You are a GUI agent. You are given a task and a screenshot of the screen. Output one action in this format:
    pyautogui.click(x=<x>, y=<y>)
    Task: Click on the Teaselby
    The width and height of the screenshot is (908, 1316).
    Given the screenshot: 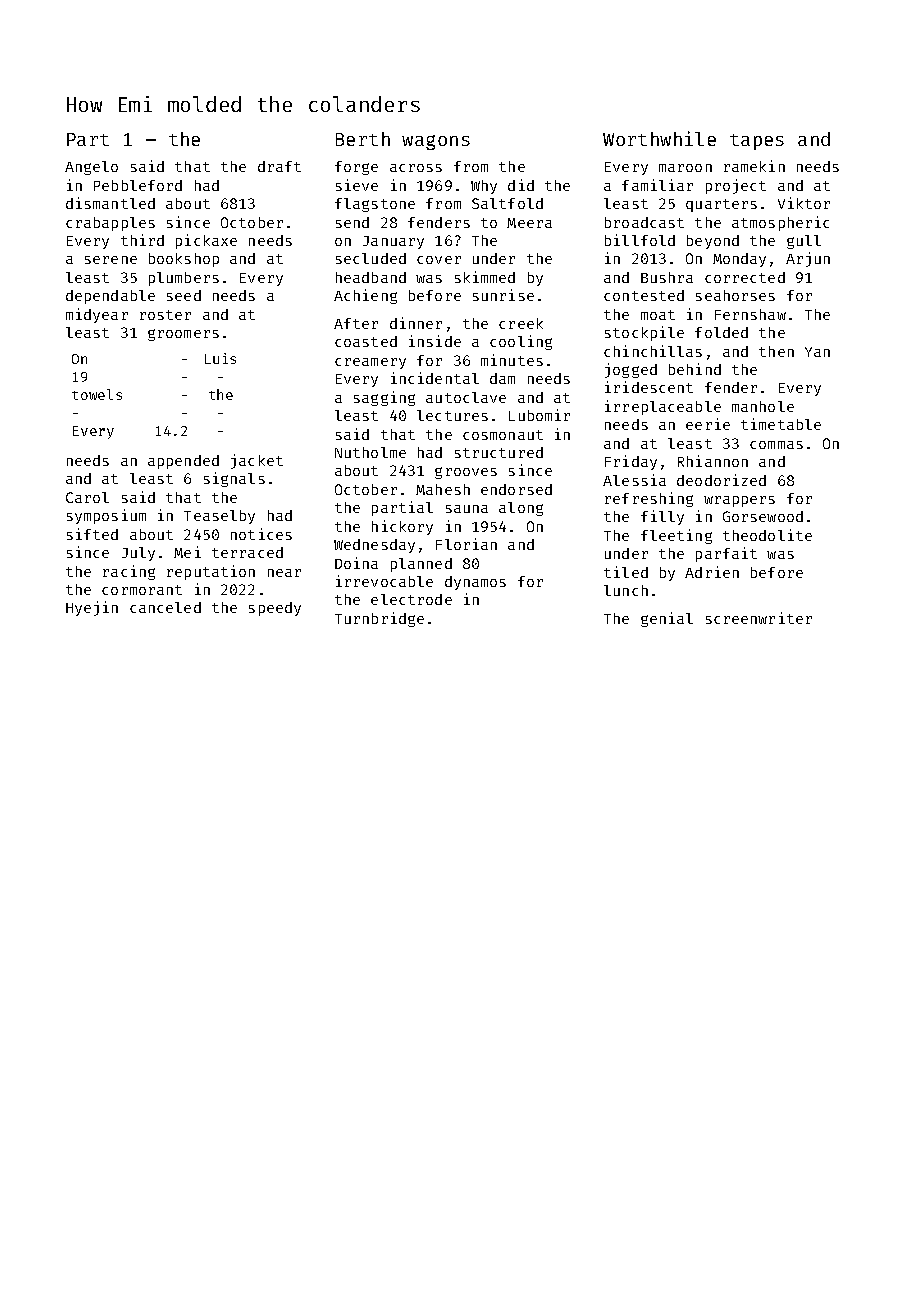 What is the action you would take?
    pyautogui.click(x=219, y=517)
